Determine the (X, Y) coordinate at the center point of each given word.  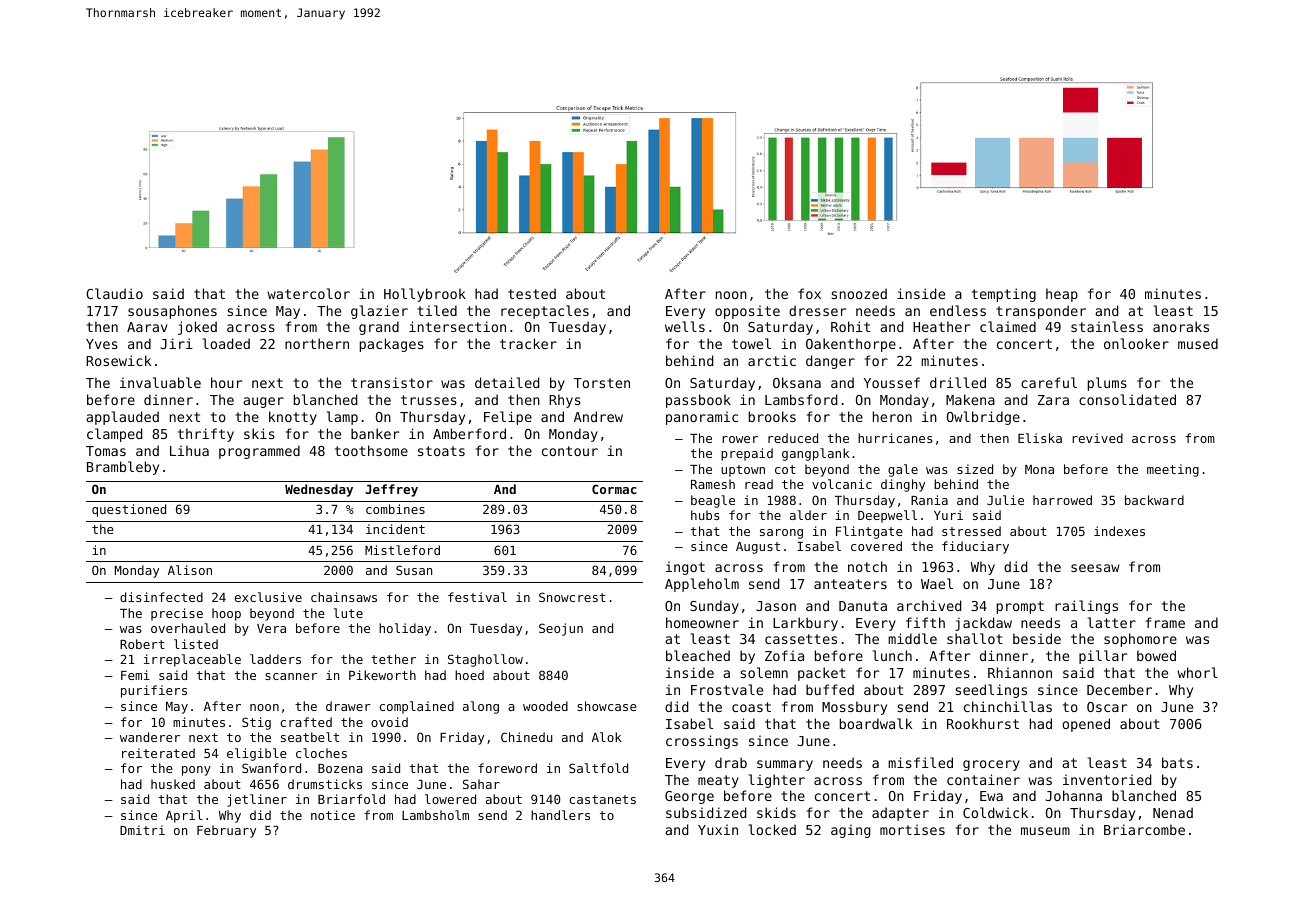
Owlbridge (983, 418)
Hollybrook (425, 295)
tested (532, 293)
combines (395, 509)
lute (348, 613)
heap (1062, 295)
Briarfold (351, 799)
